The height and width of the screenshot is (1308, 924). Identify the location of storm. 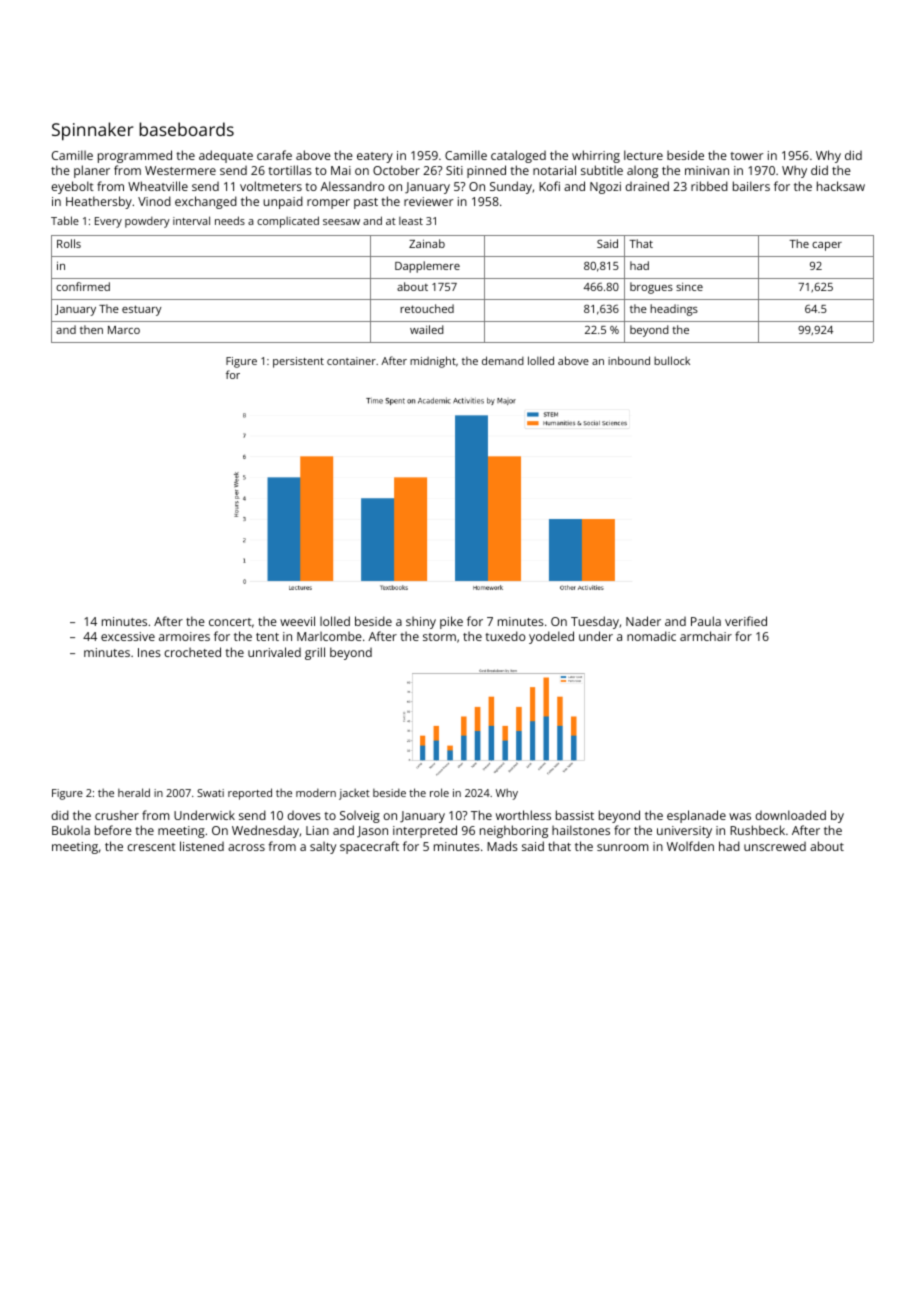
(439, 637).
